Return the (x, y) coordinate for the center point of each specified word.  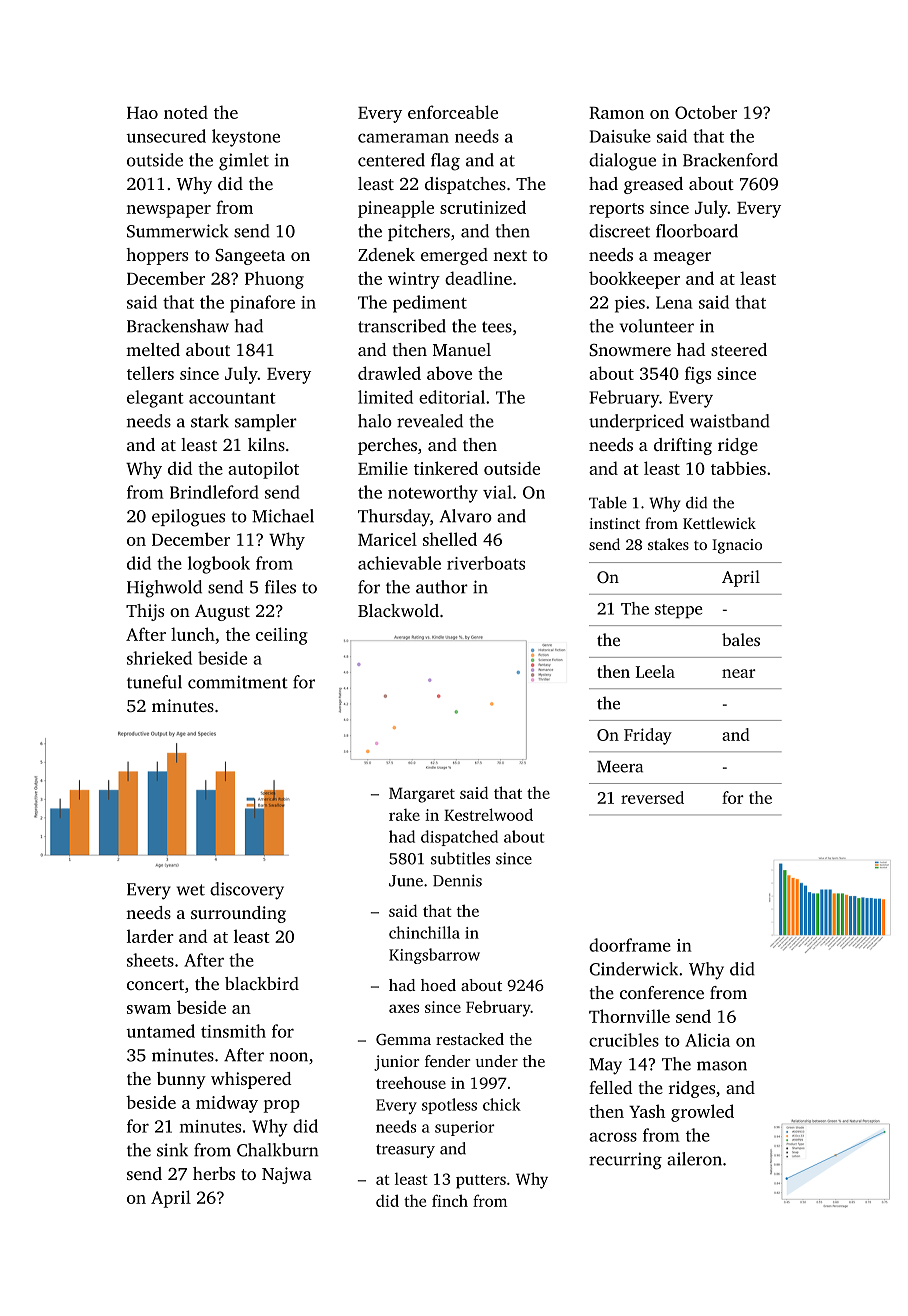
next (510, 255)
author (442, 587)
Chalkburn (277, 1150)
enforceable (453, 112)
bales (741, 639)
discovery (247, 891)
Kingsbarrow (434, 956)
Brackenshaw (178, 326)
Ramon (616, 113)
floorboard (697, 231)
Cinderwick (633, 969)
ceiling (282, 636)
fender (447, 1061)
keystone (246, 138)
